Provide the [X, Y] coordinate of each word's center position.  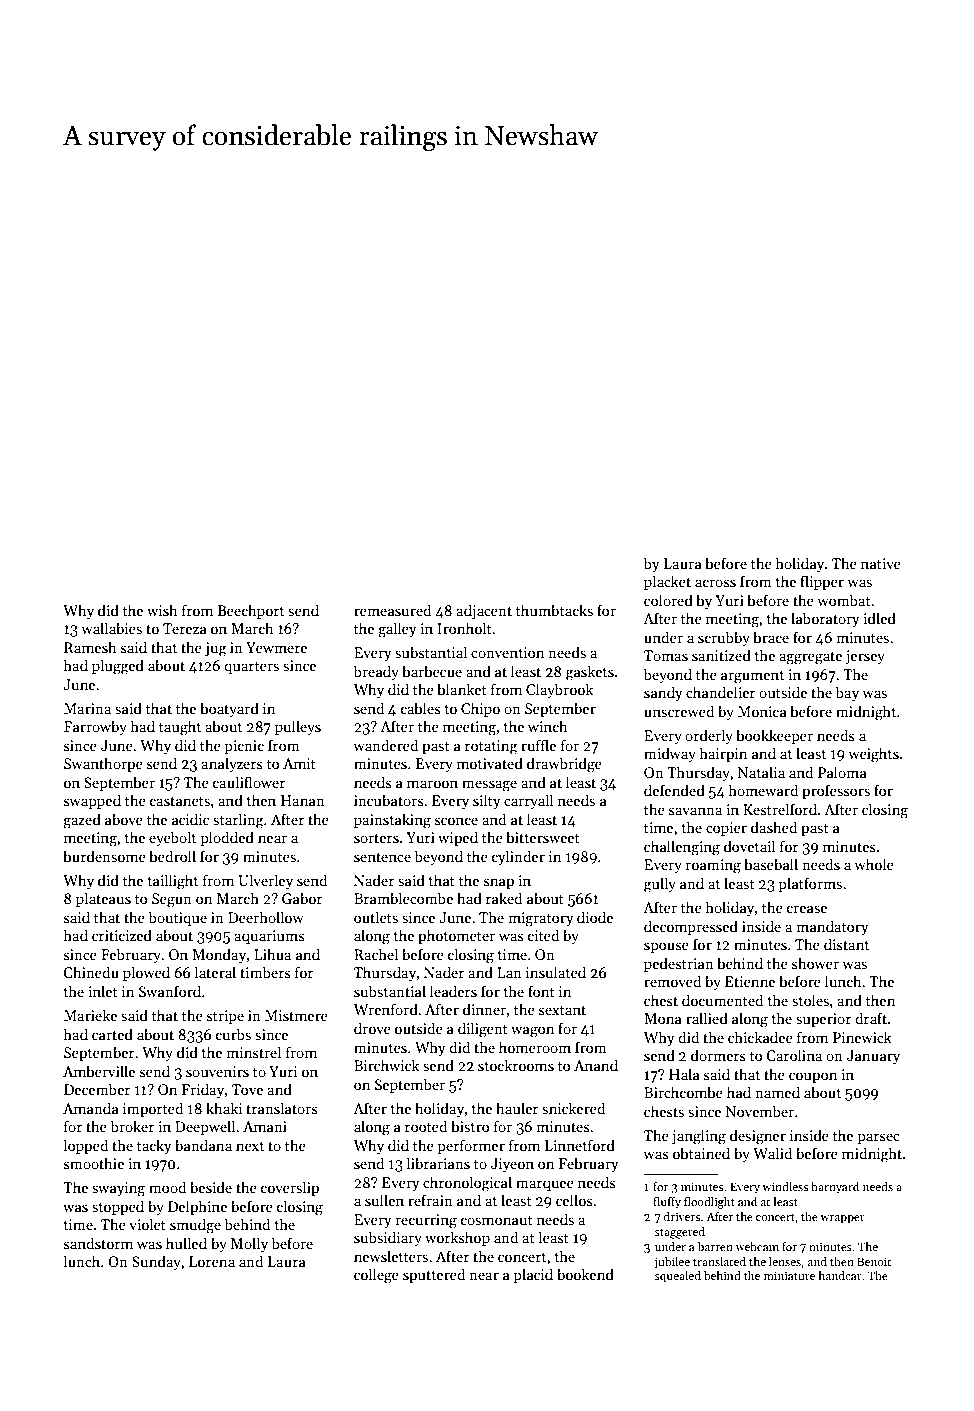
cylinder [518, 857]
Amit [299, 763]
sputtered [434, 1275]
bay [847, 693]
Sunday [156, 1262]
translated [719, 1261]
